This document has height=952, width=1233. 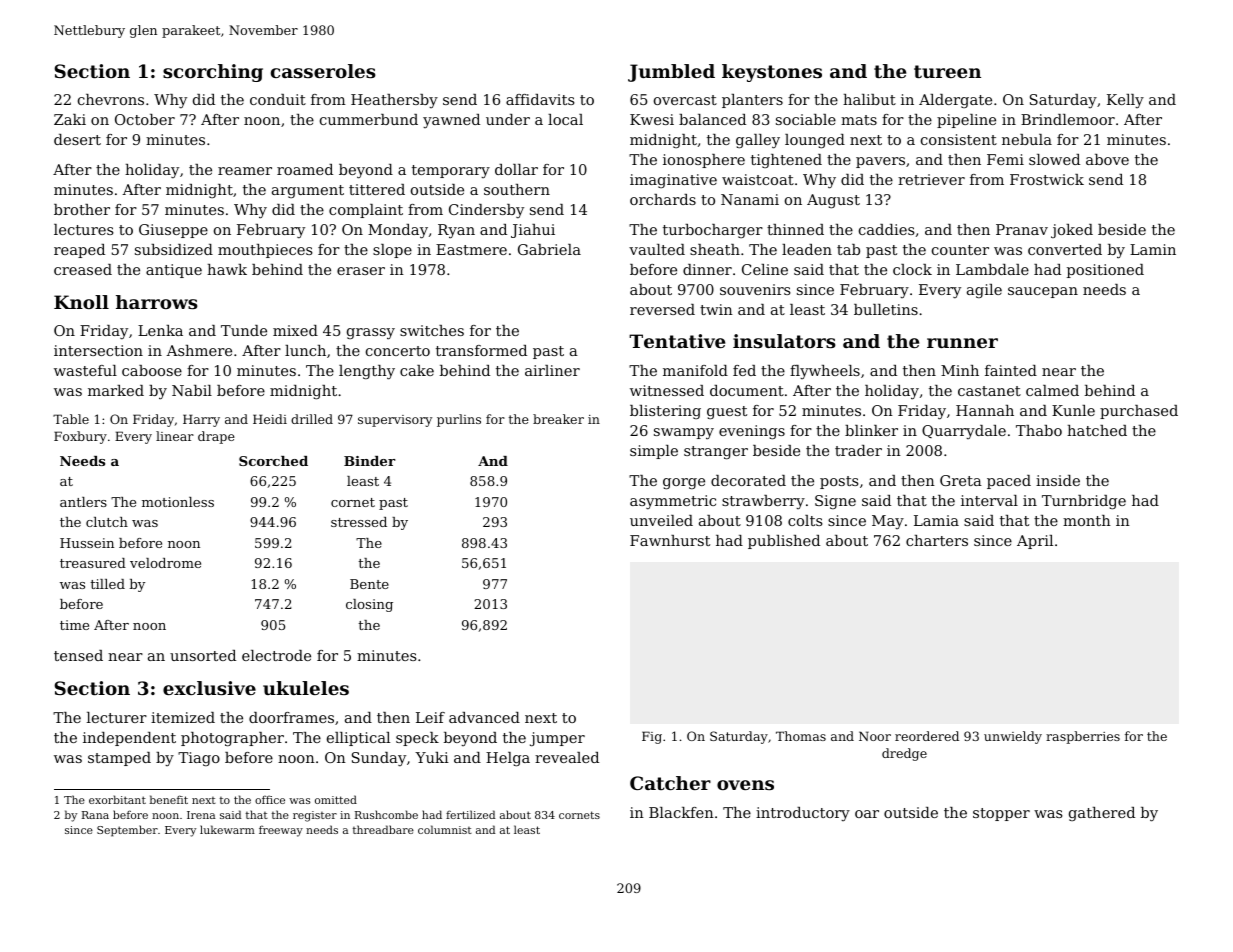 What do you see at coordinates (1102, 814) in the document?
I see `gathered` at bounding box center [1102, 814].
